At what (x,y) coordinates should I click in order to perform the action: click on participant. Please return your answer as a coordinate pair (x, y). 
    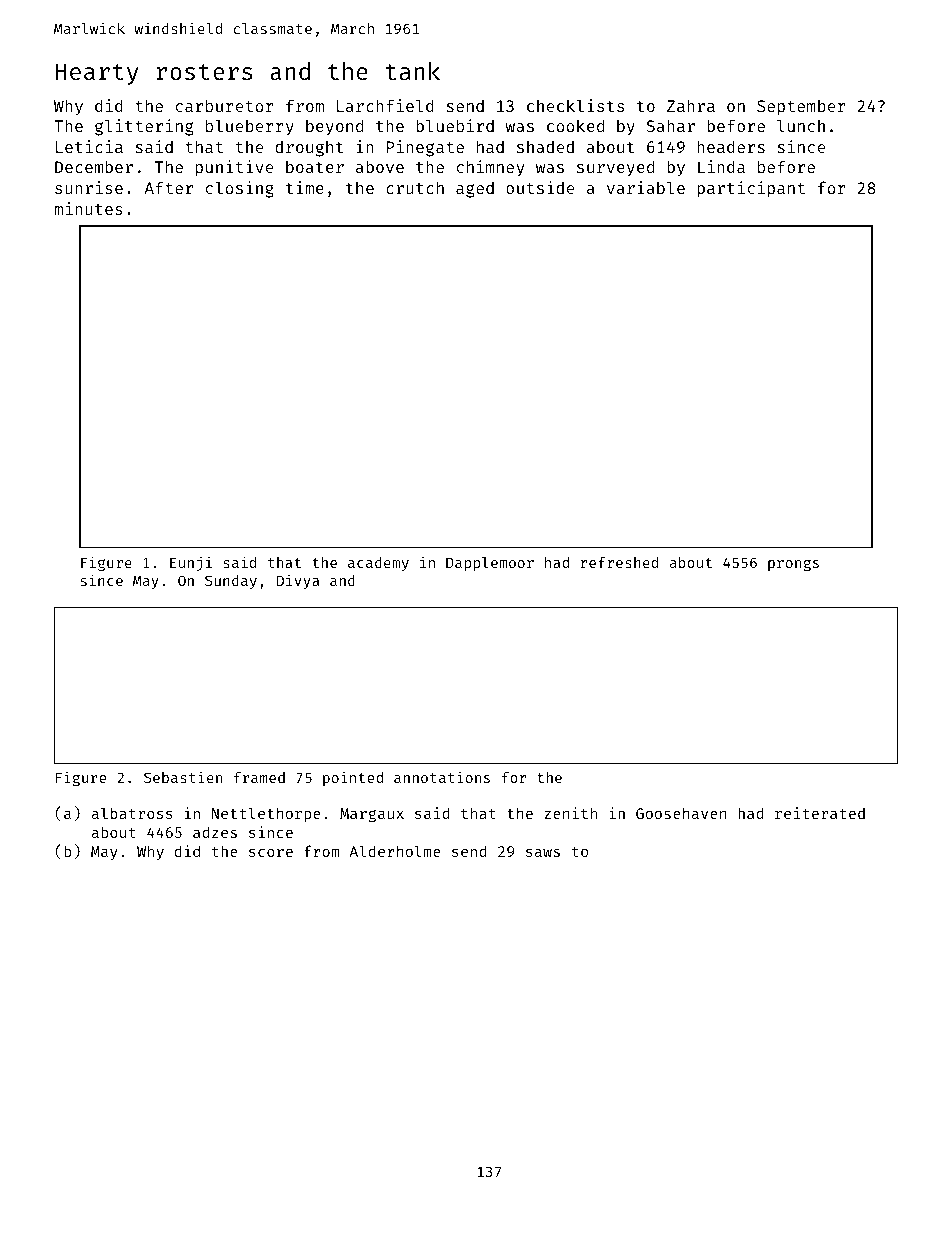
    Looking at the image, I should click on (751, 189).
